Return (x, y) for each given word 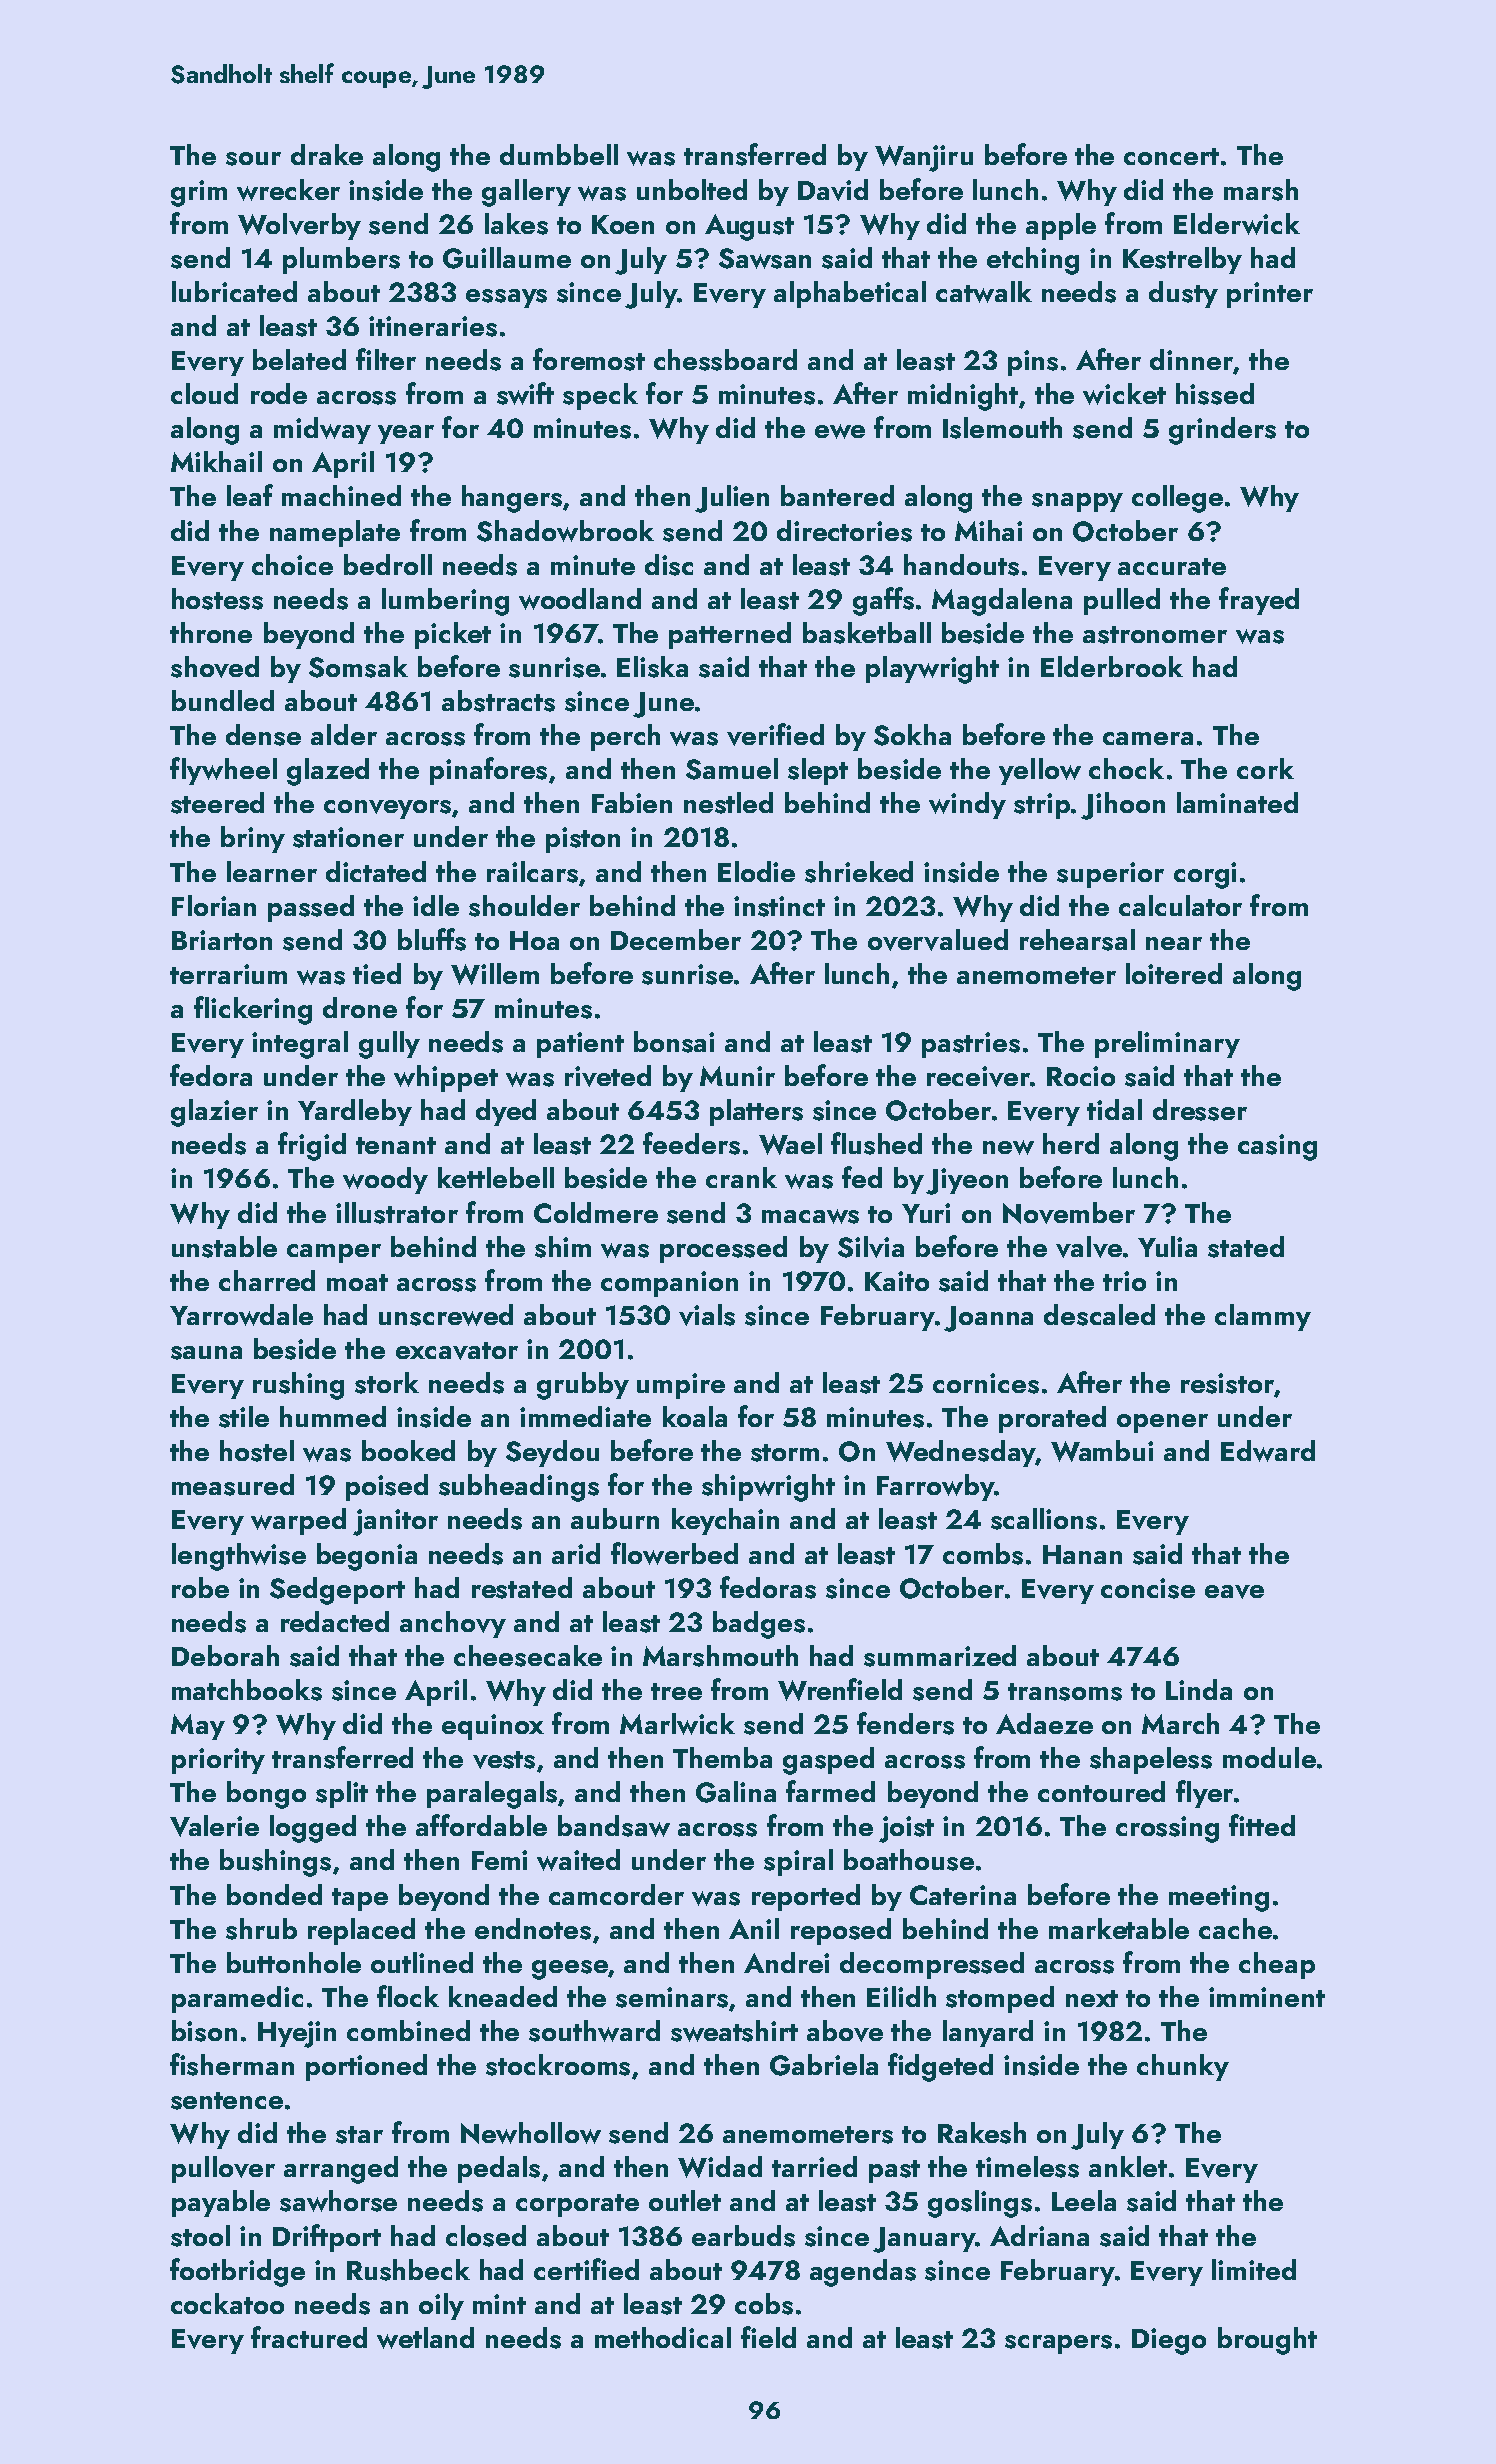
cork (1265, 768)
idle (436, 905)
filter (386, 359)
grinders (1222, 431)
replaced (361, 1931)
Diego (1169, 2341)
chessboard (725, 360)
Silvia (871, 1247)
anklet (1128, 2166)
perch (625, 737)
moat (357, 1282)
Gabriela (824, 2065)
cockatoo (227, 2303)
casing (1277, 1147)
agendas (863, 2273)
